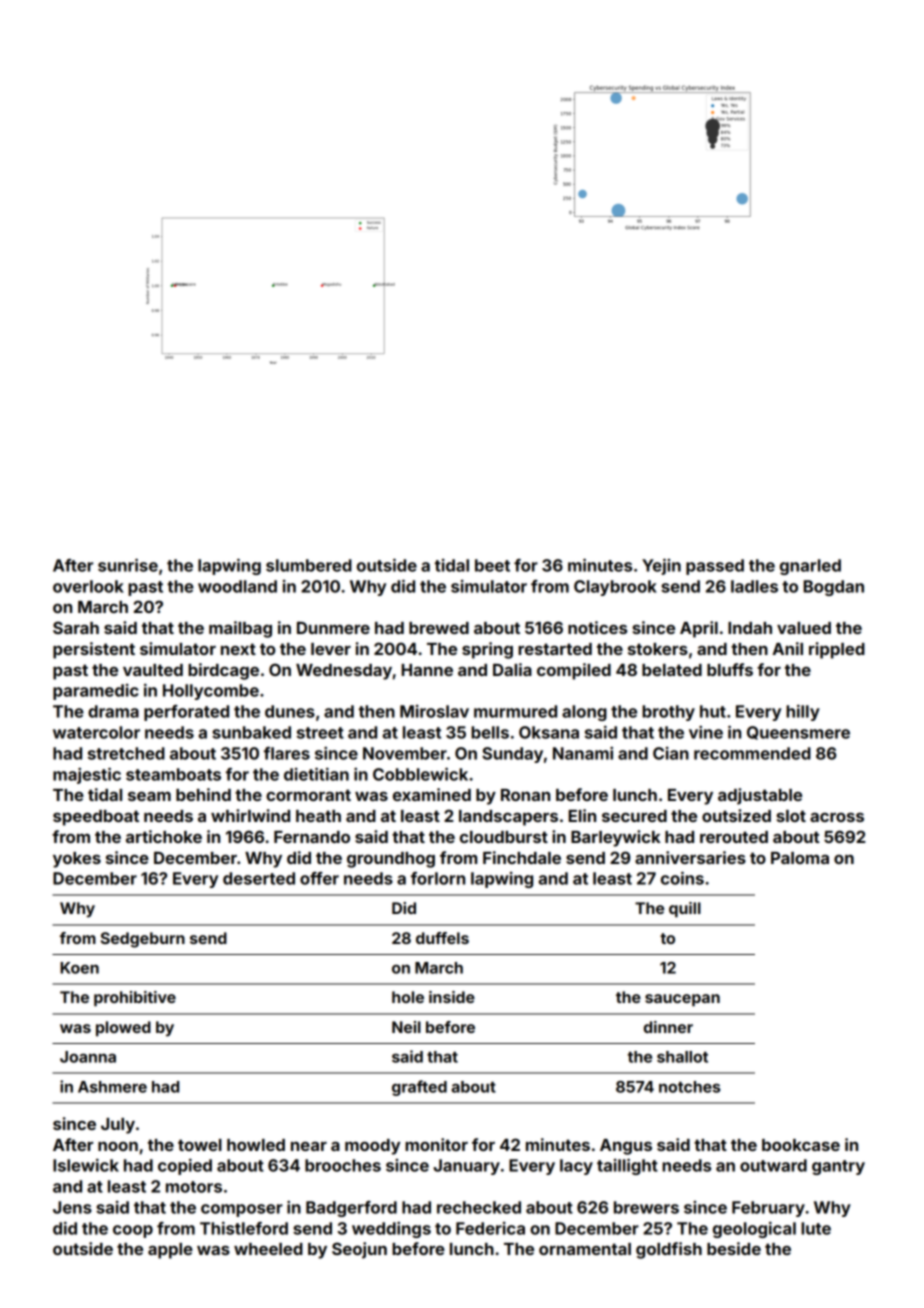 Image resolution: width=924 pixels, height=1308 pixels. I want to click on apple, so click(170, 1251).
